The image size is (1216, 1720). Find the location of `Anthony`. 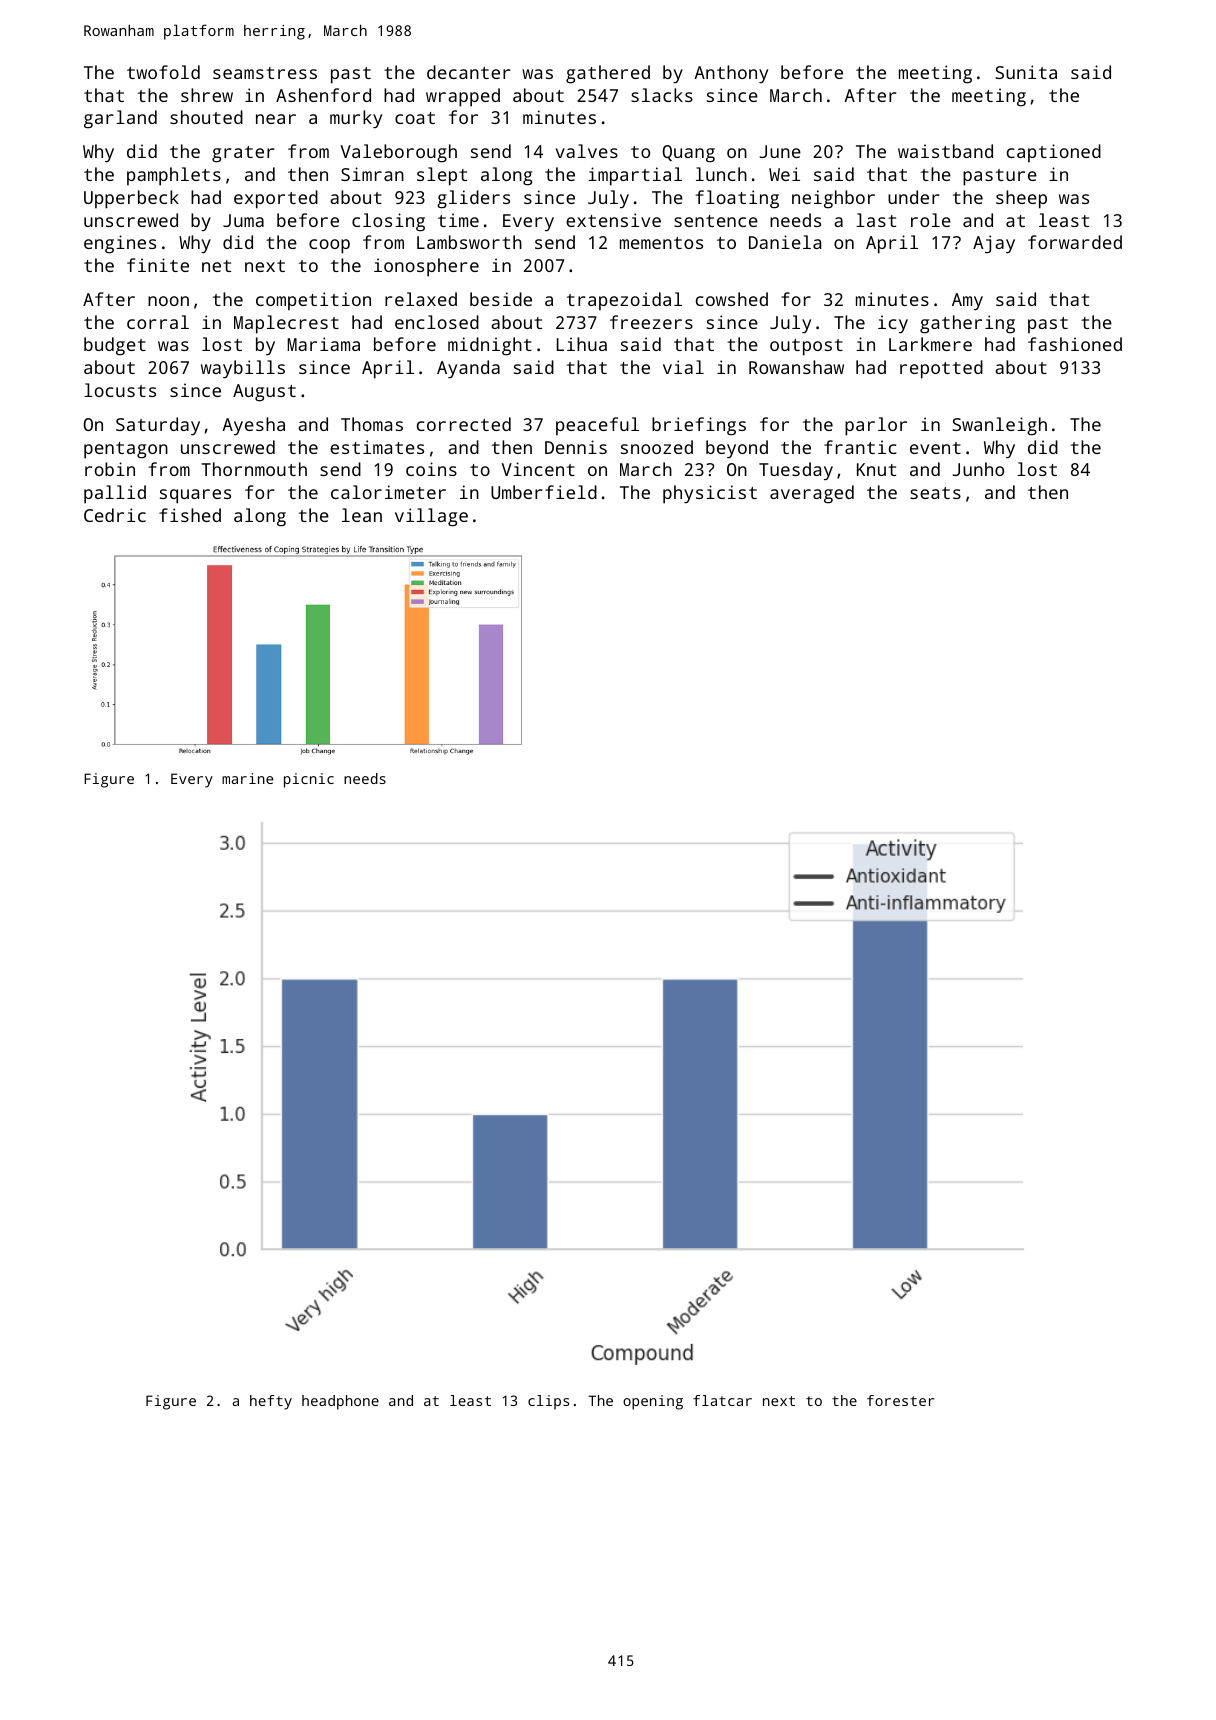

Anthony is located at coordinates (731, 74).
